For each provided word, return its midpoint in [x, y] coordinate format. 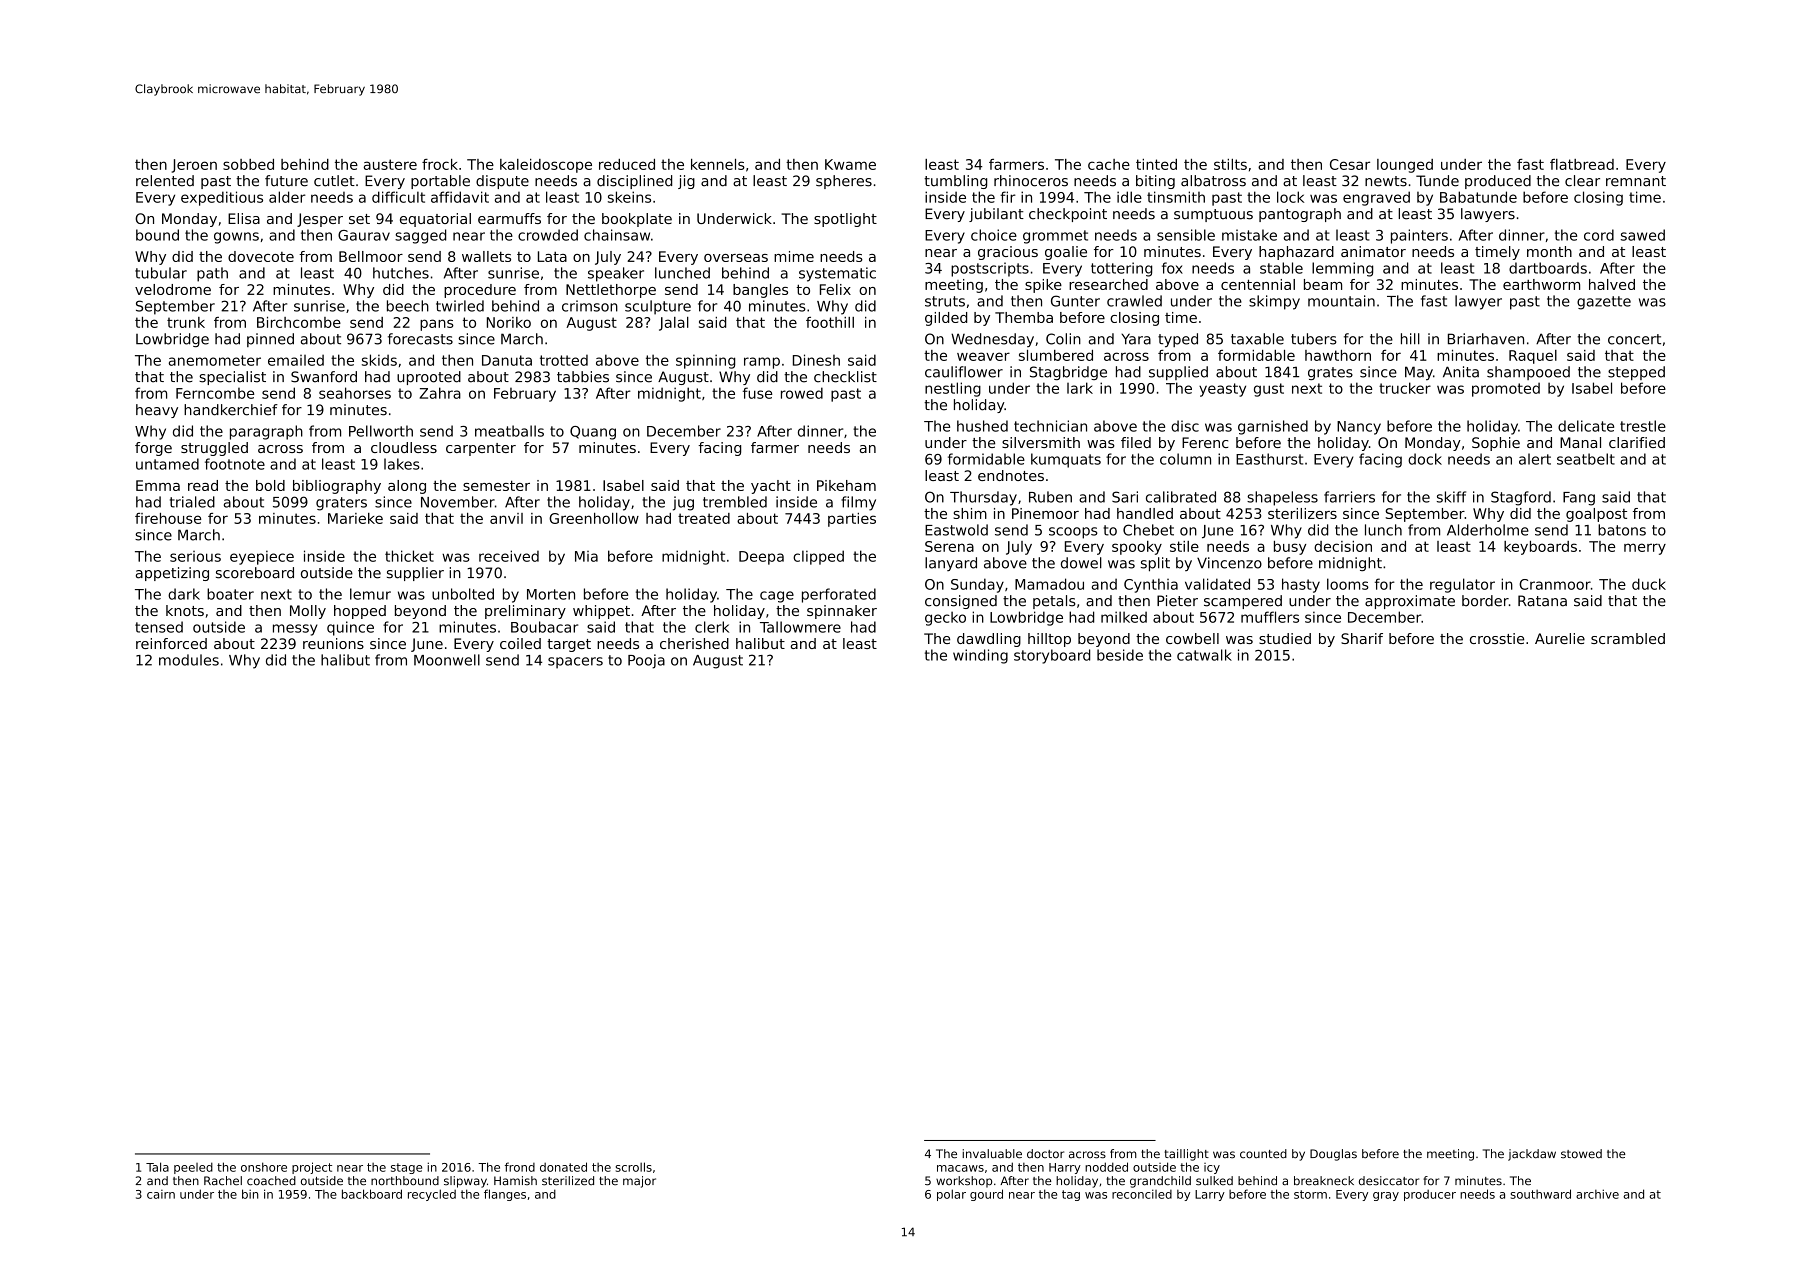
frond [520, 1167]
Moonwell [447, 660]
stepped [1636, 373]
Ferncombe [215, 393]
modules [189, 660]
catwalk [1204, 655]
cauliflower [964, 372]
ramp [762, 363]
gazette [1604, 303]
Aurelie [1560, 638]
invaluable [992, 1154]
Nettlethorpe [611, 291]
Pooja [646, 661]
